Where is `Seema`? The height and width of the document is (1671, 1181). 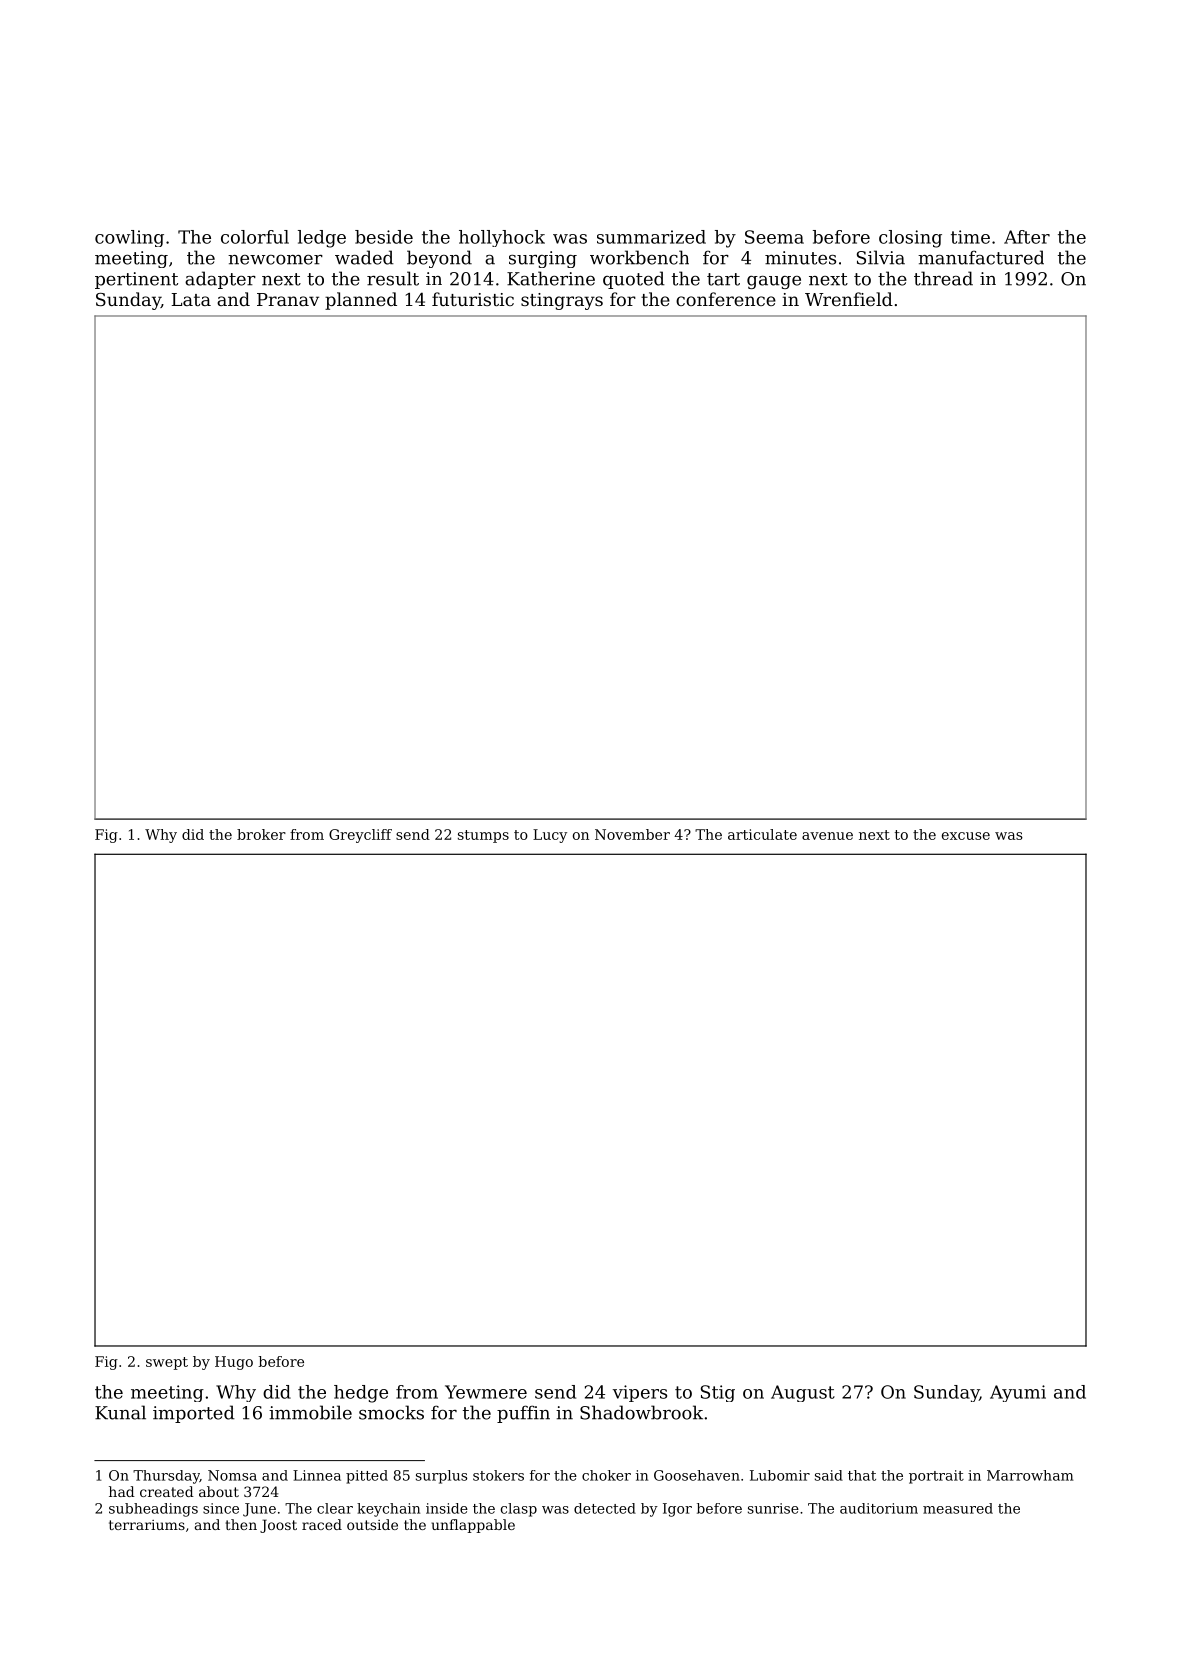 Seema is located at coordinates (774, 237).
